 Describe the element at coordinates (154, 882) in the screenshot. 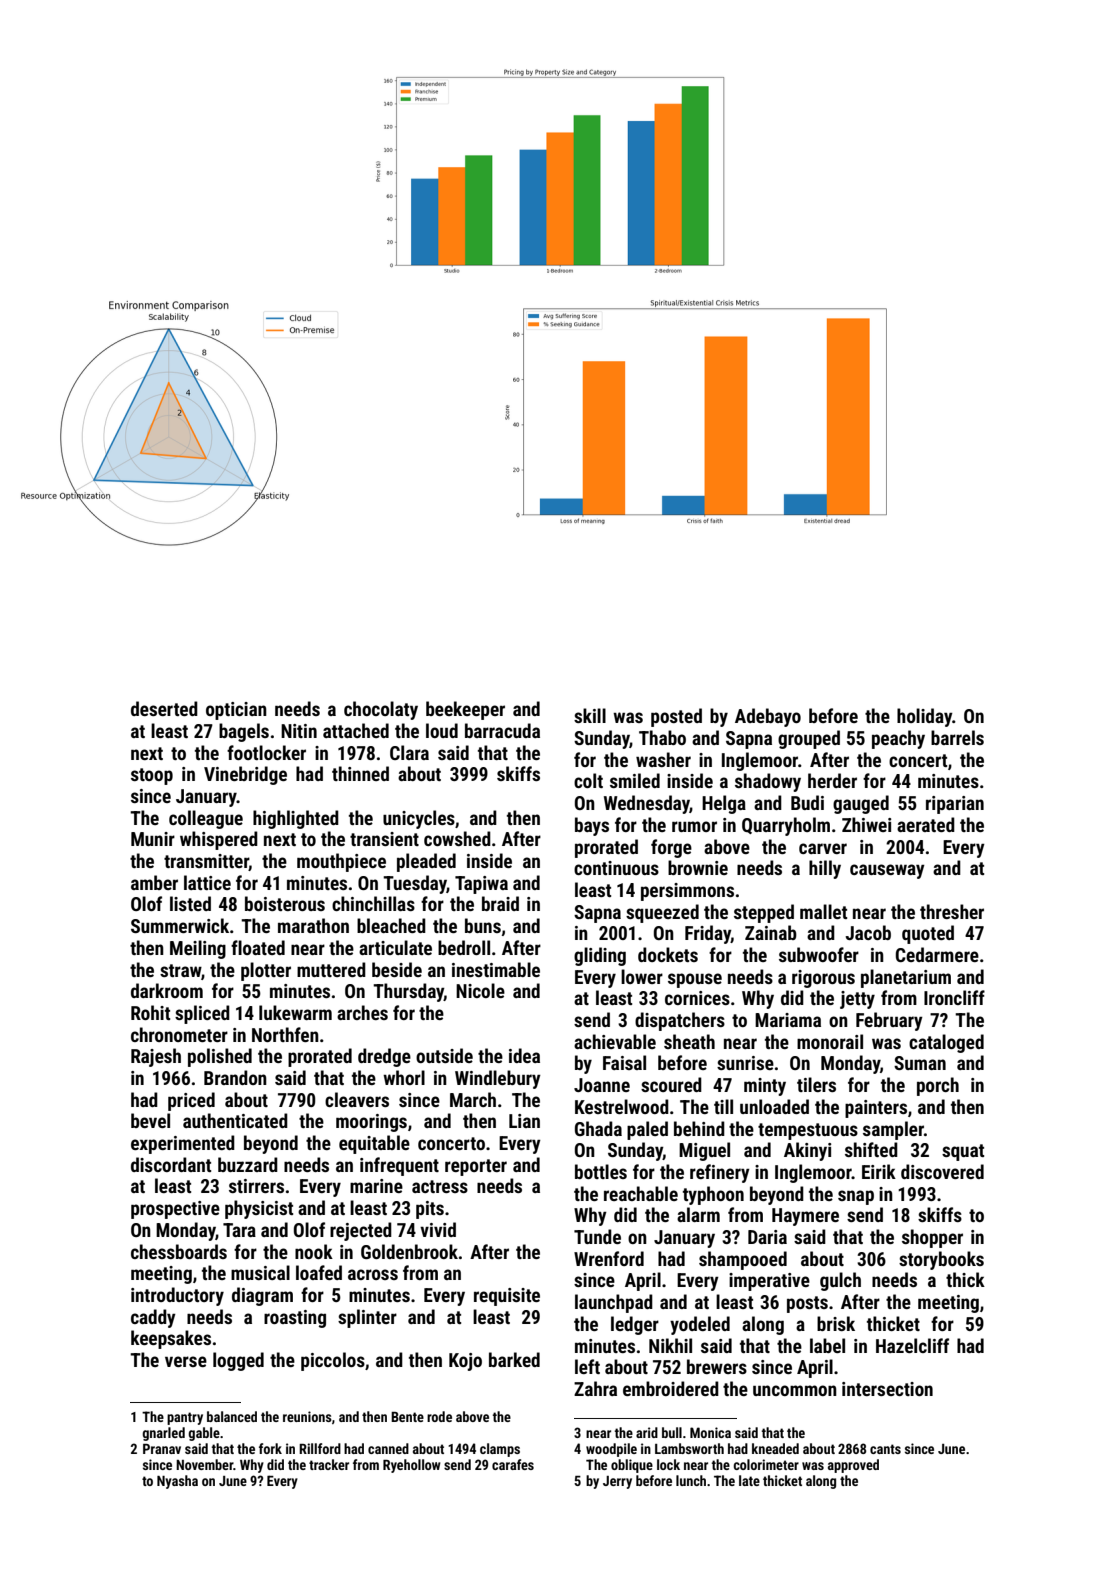

I see `amber` at that location.
